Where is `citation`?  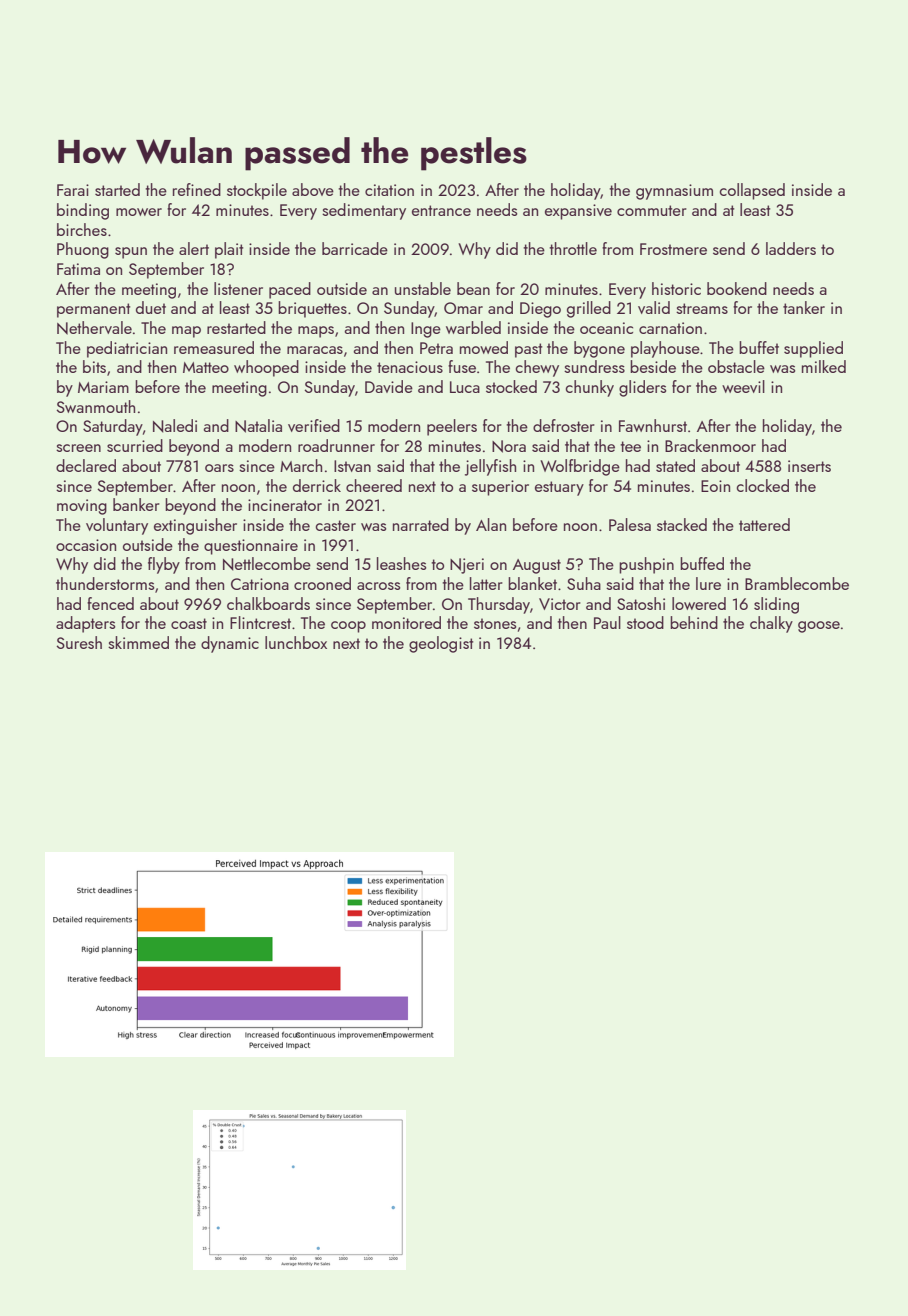
citation is located at coordinates (389, 190).
